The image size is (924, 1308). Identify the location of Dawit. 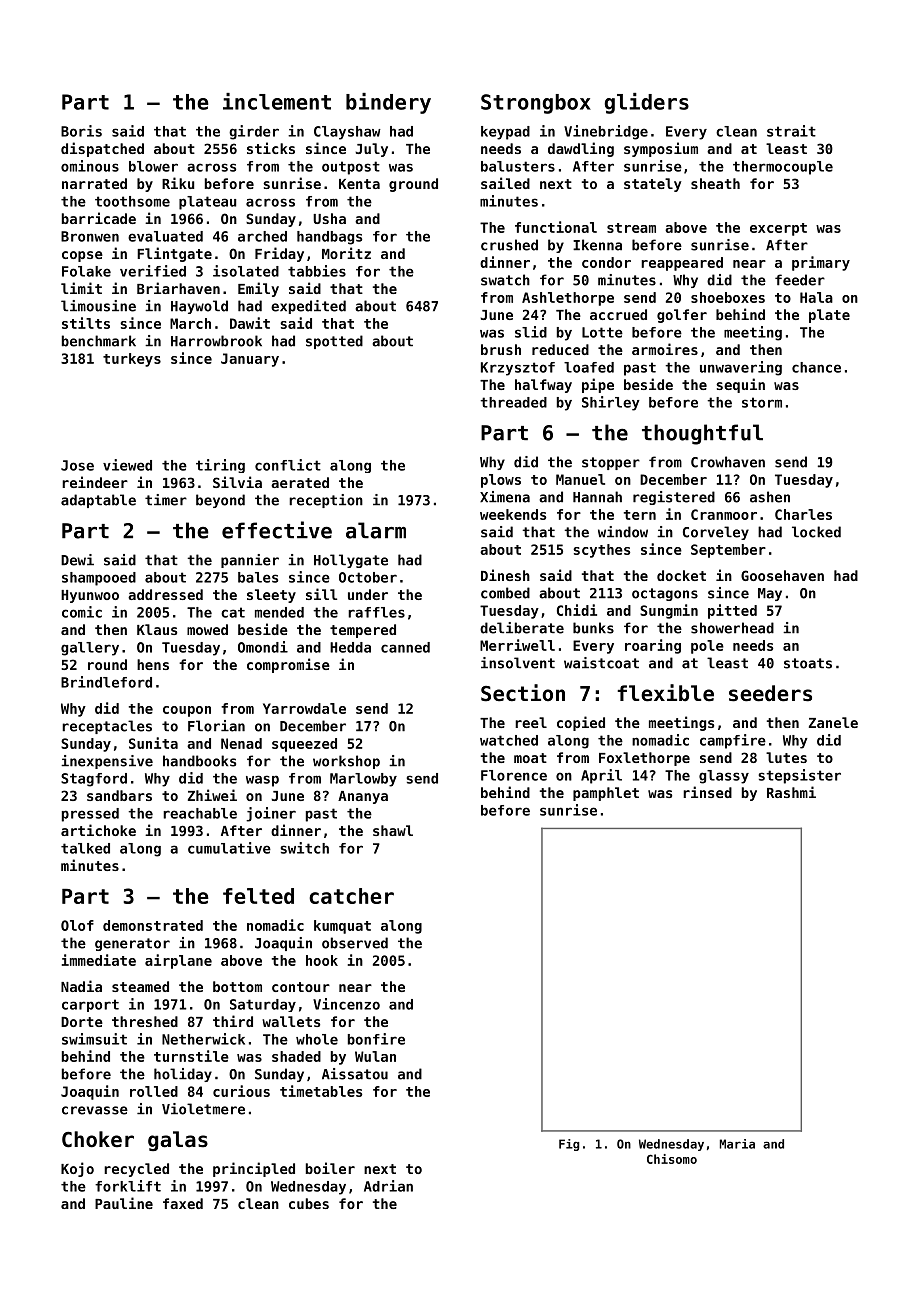
(250, 323).
